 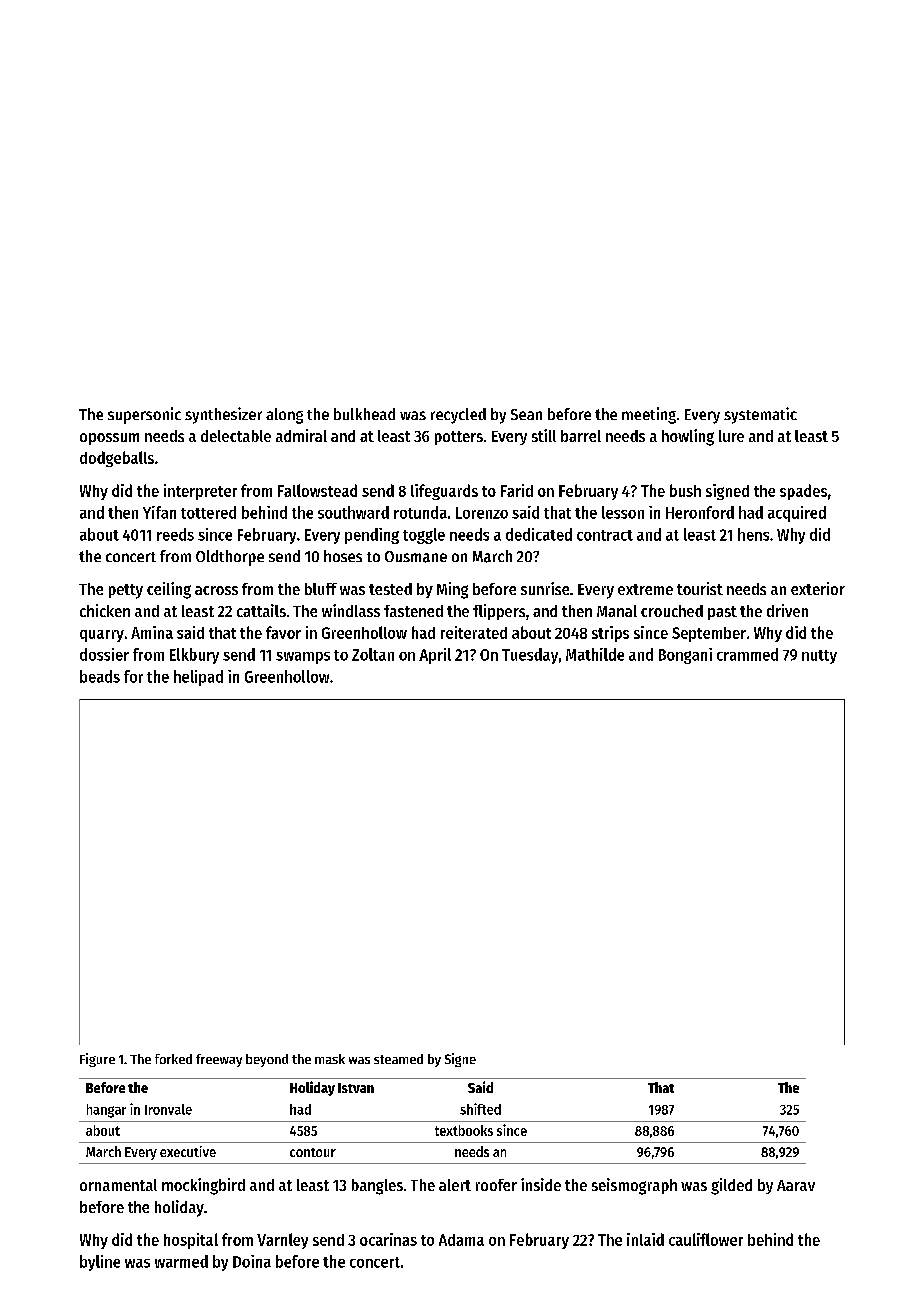 I want to click on byline, so click(x=100, y=1263).
